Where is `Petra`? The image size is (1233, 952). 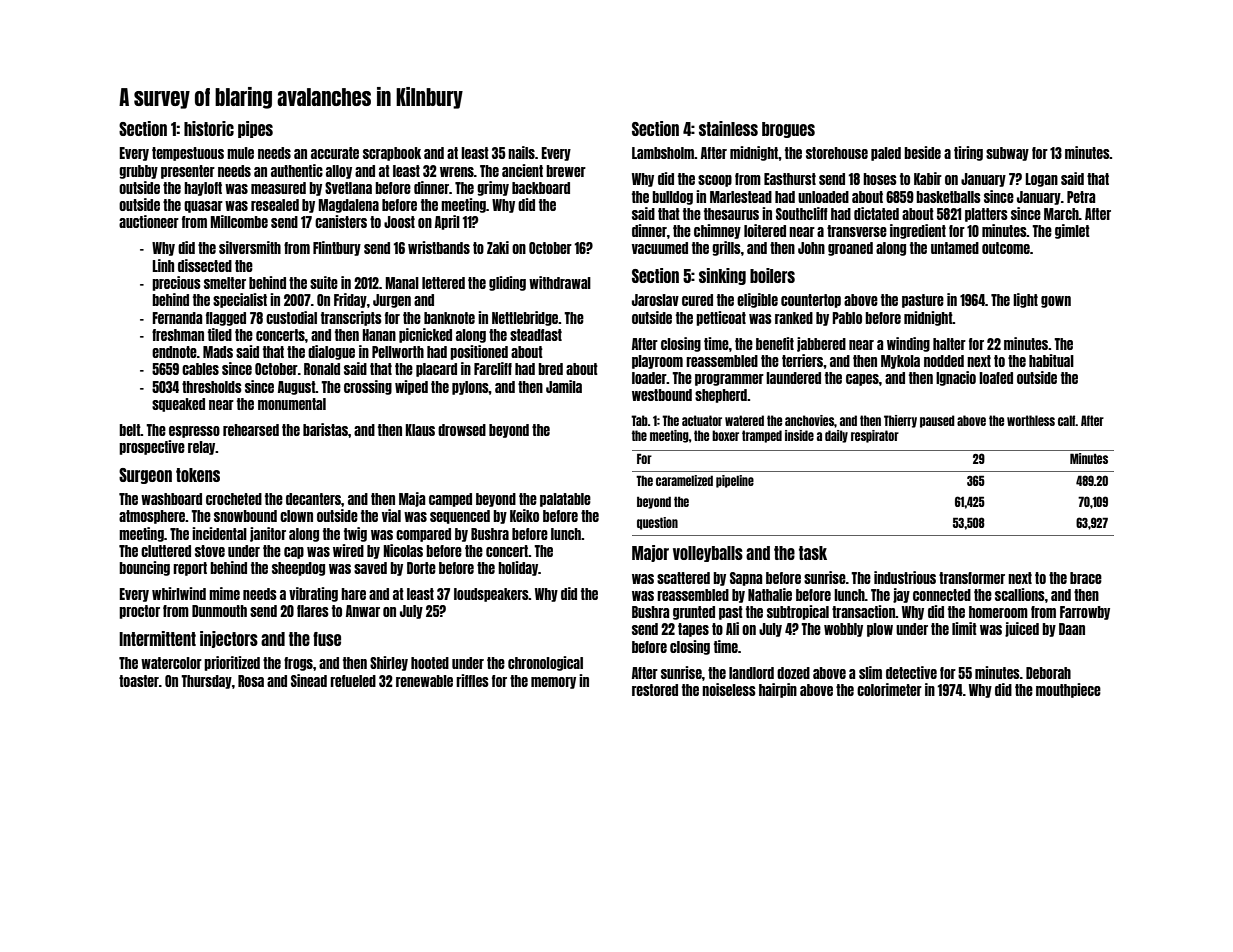 Petra is located at coordinates (1081, 197).
